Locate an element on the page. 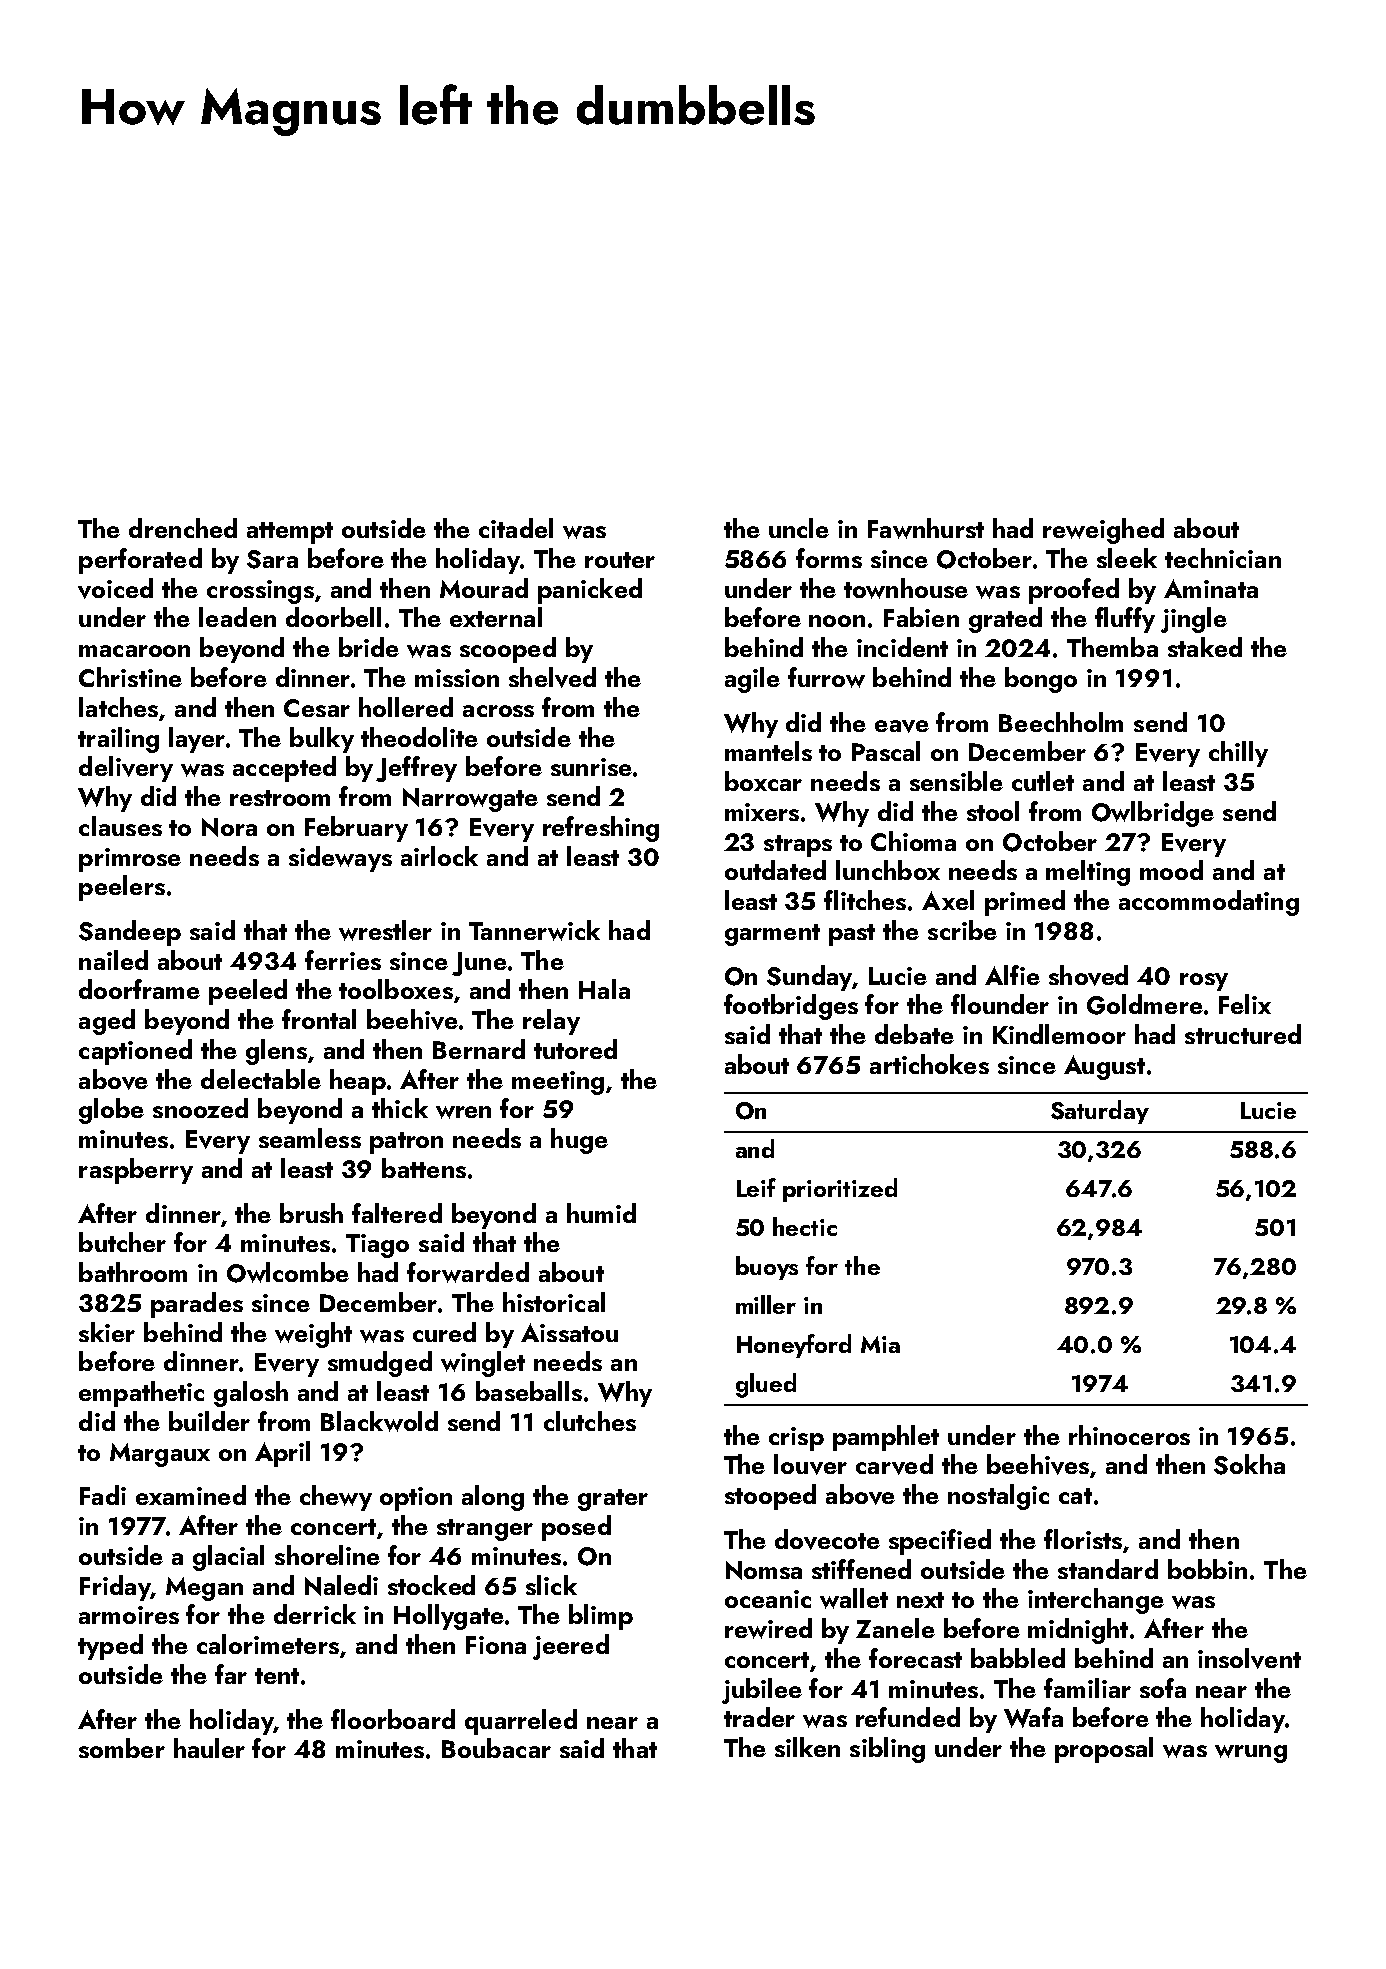  attempt is located at coordinates (290, 533).
